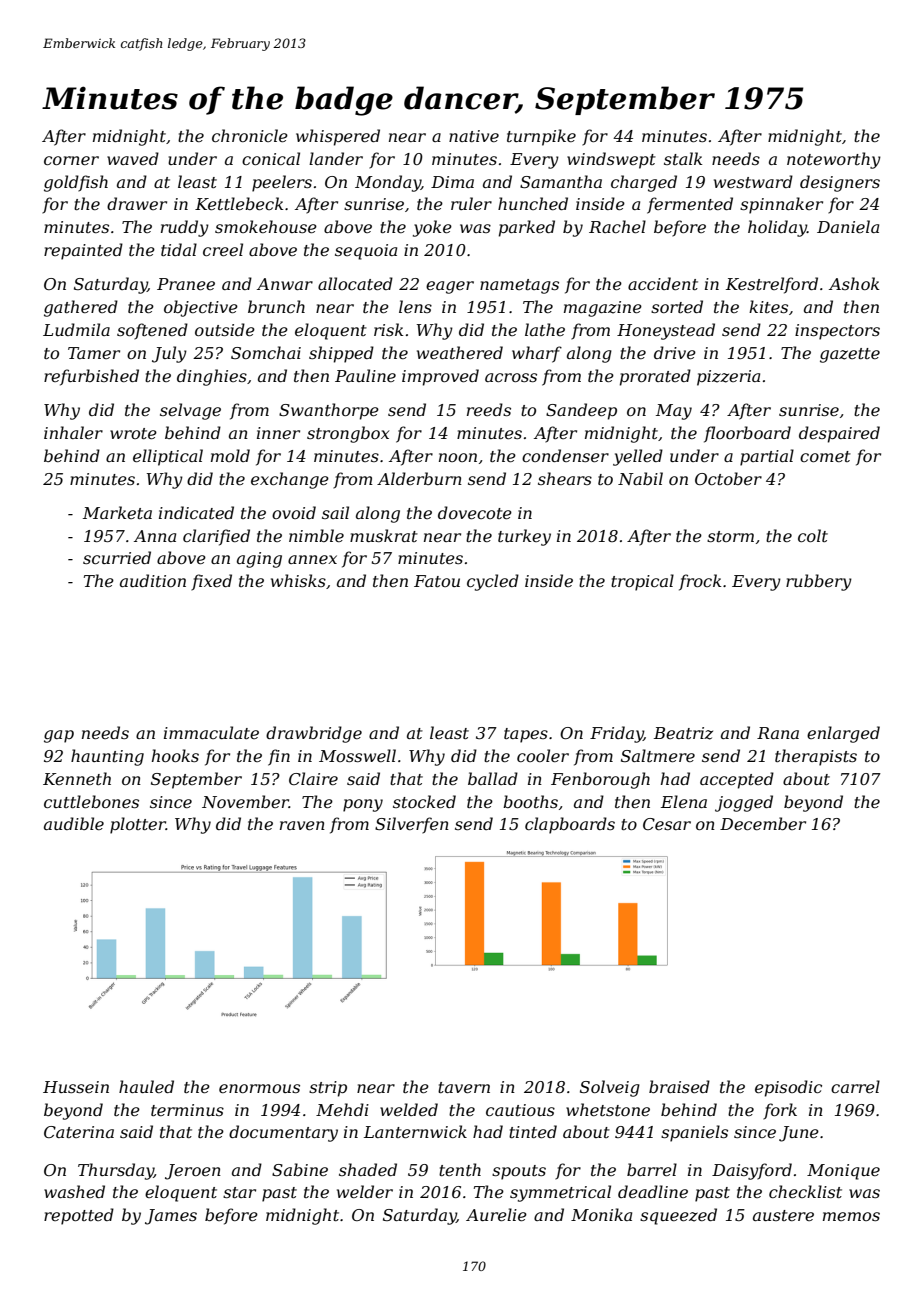 The image size is (924, 1308). What do you see at coordinates (79, 1216) in the document?
I see `repotted` at bounding box center [79, 1216].
